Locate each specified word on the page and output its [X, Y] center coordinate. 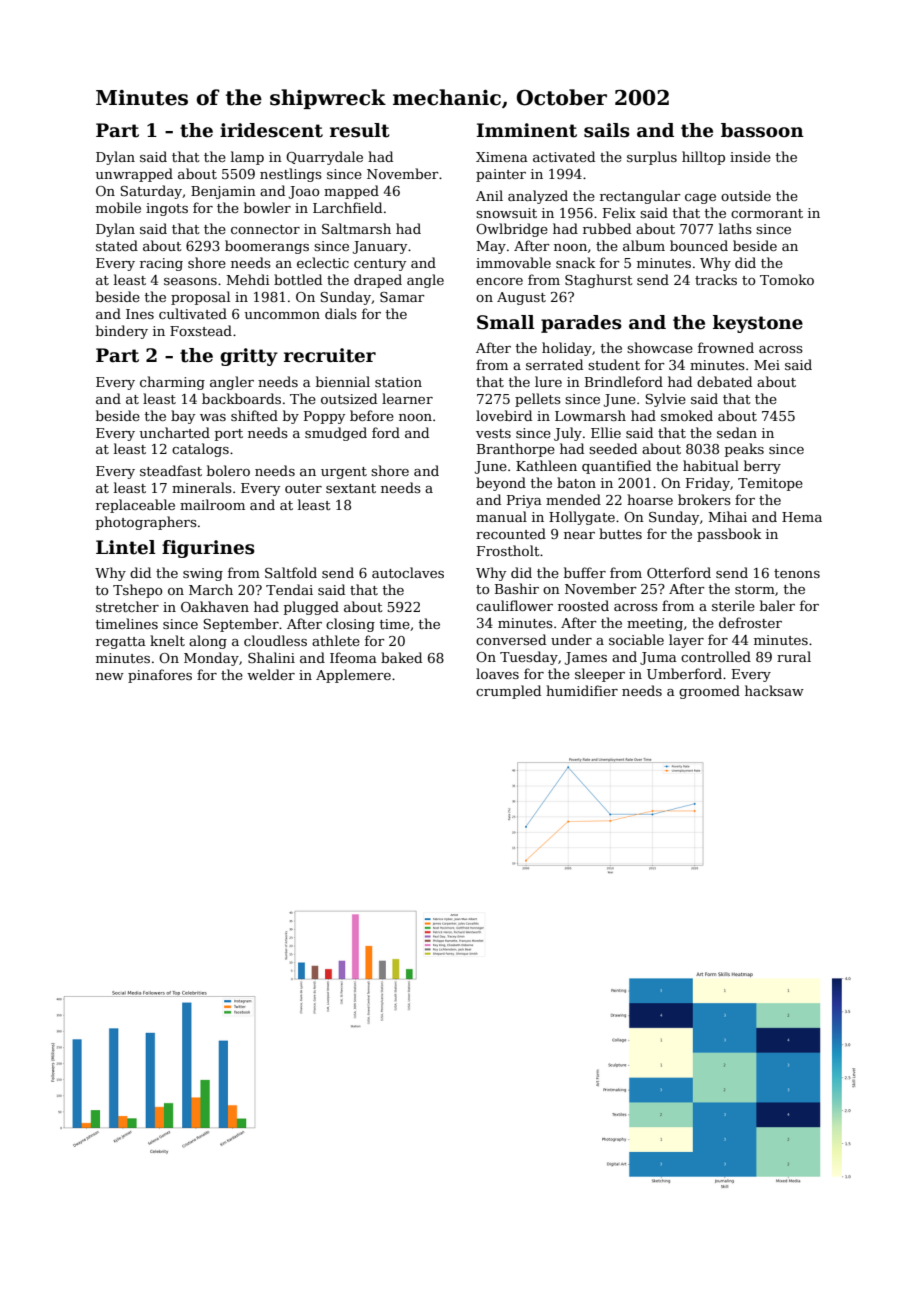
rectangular [640, 197]
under [571, 639]
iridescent [271, 130]
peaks [744, 450]
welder [271, 674]
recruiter [330, 355]
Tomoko [787, 279]
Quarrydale [324, 158]
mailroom [212, 504]
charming [172, 383]
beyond [501, 484]
